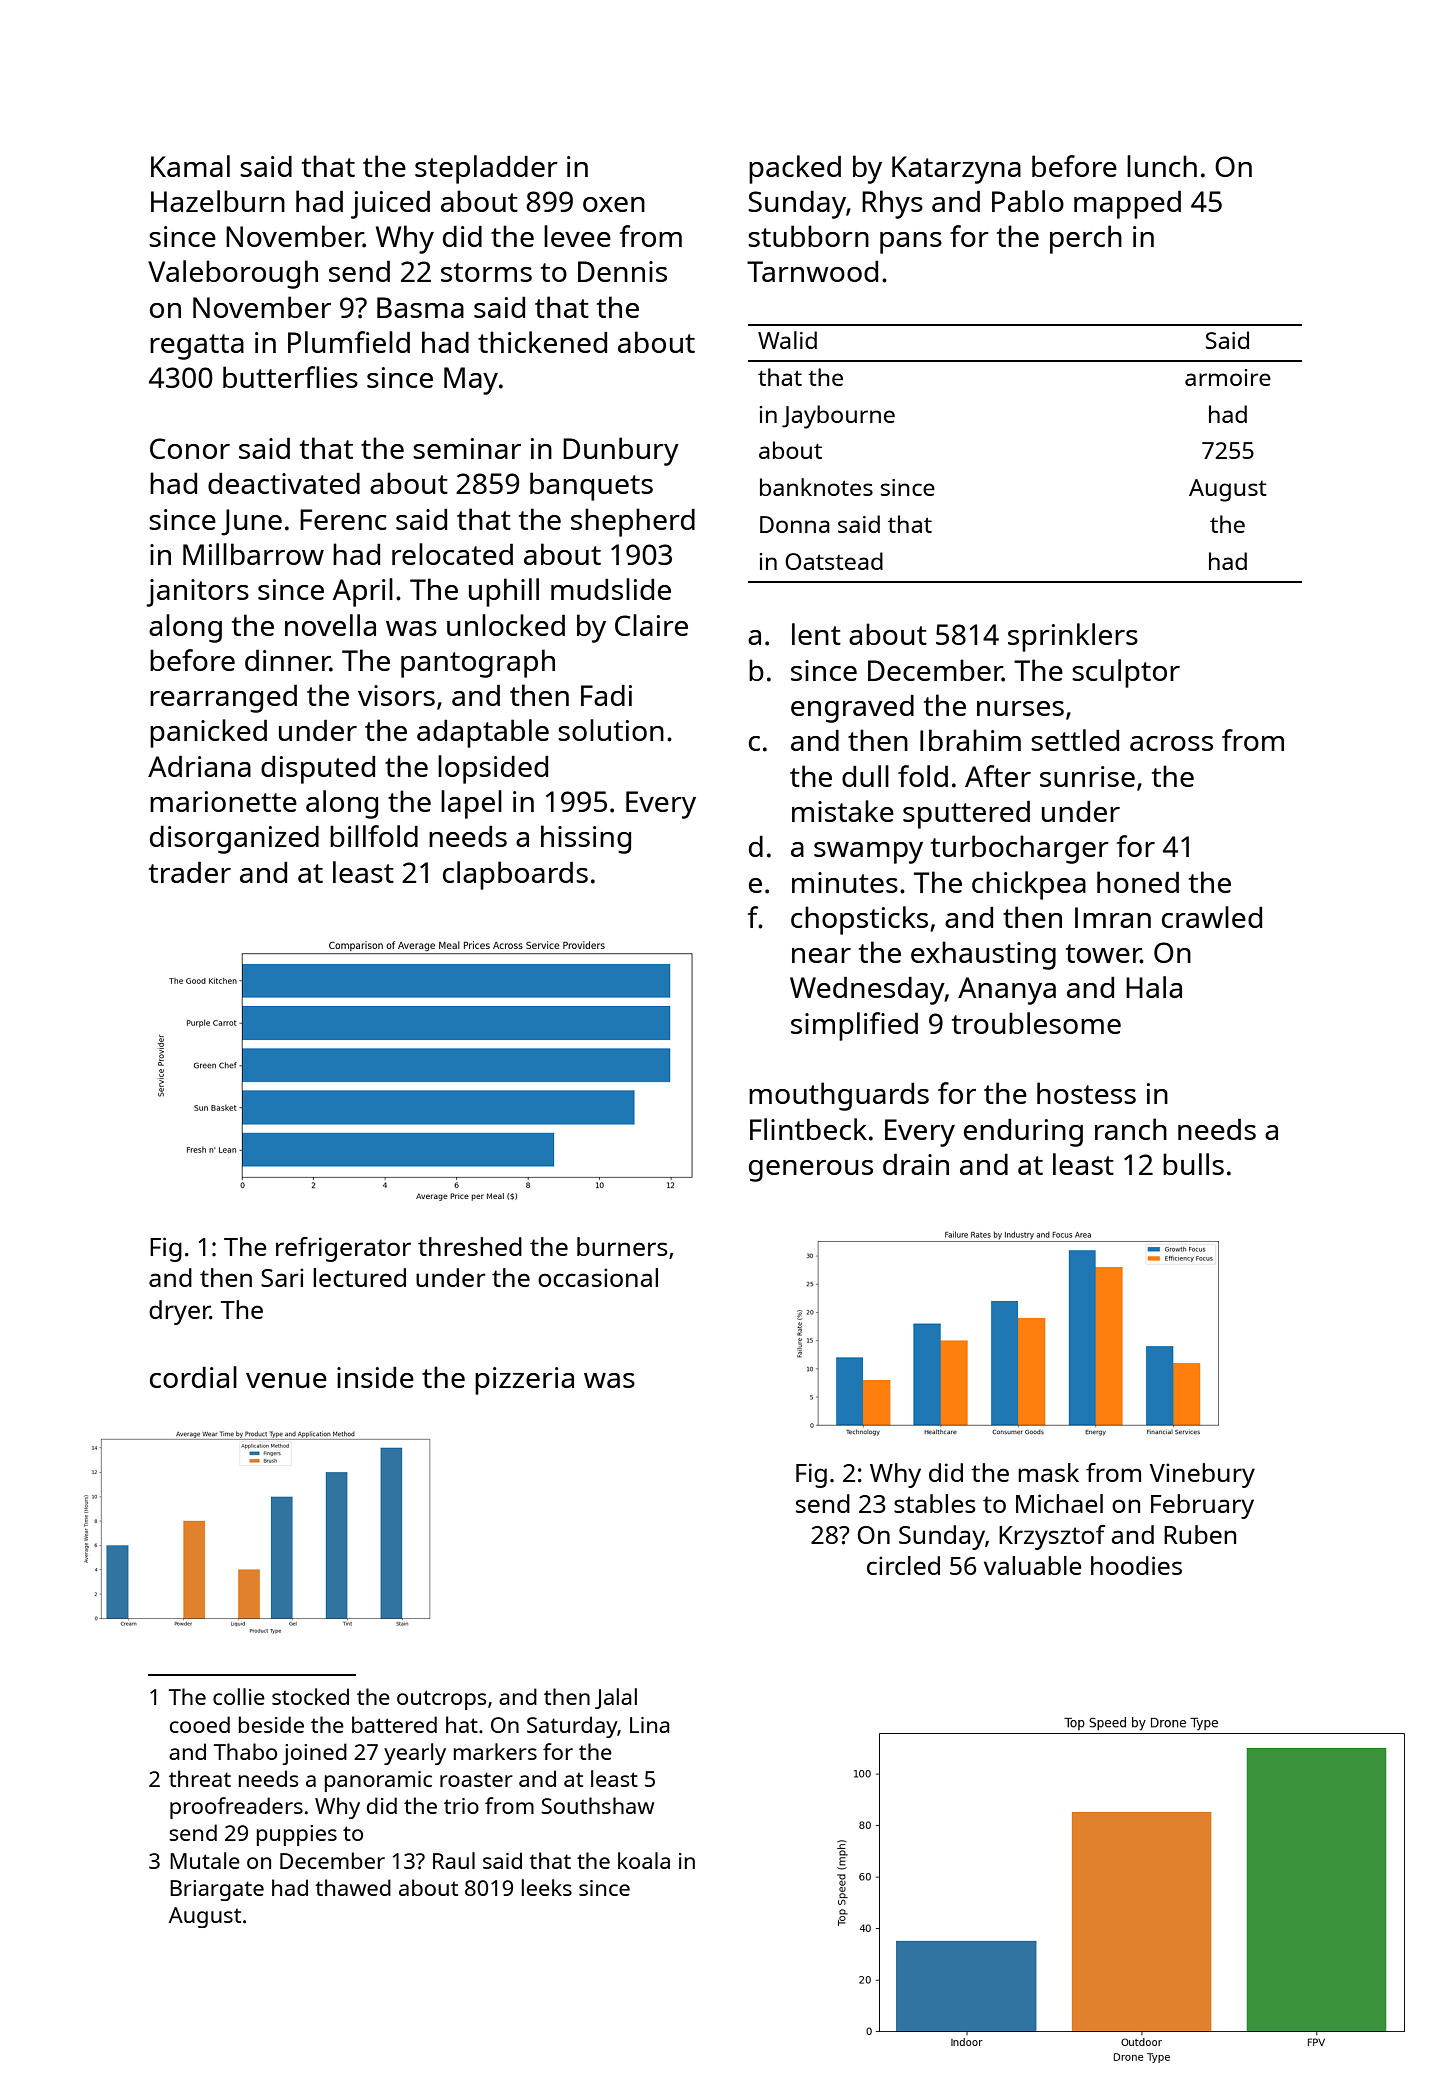 The width and height of the screenshot is (1450, 2100). What do you see at coordinates (1136, 1565) in the screenshot?
I see `hoodies` at bounding box center [1136, 1565].
